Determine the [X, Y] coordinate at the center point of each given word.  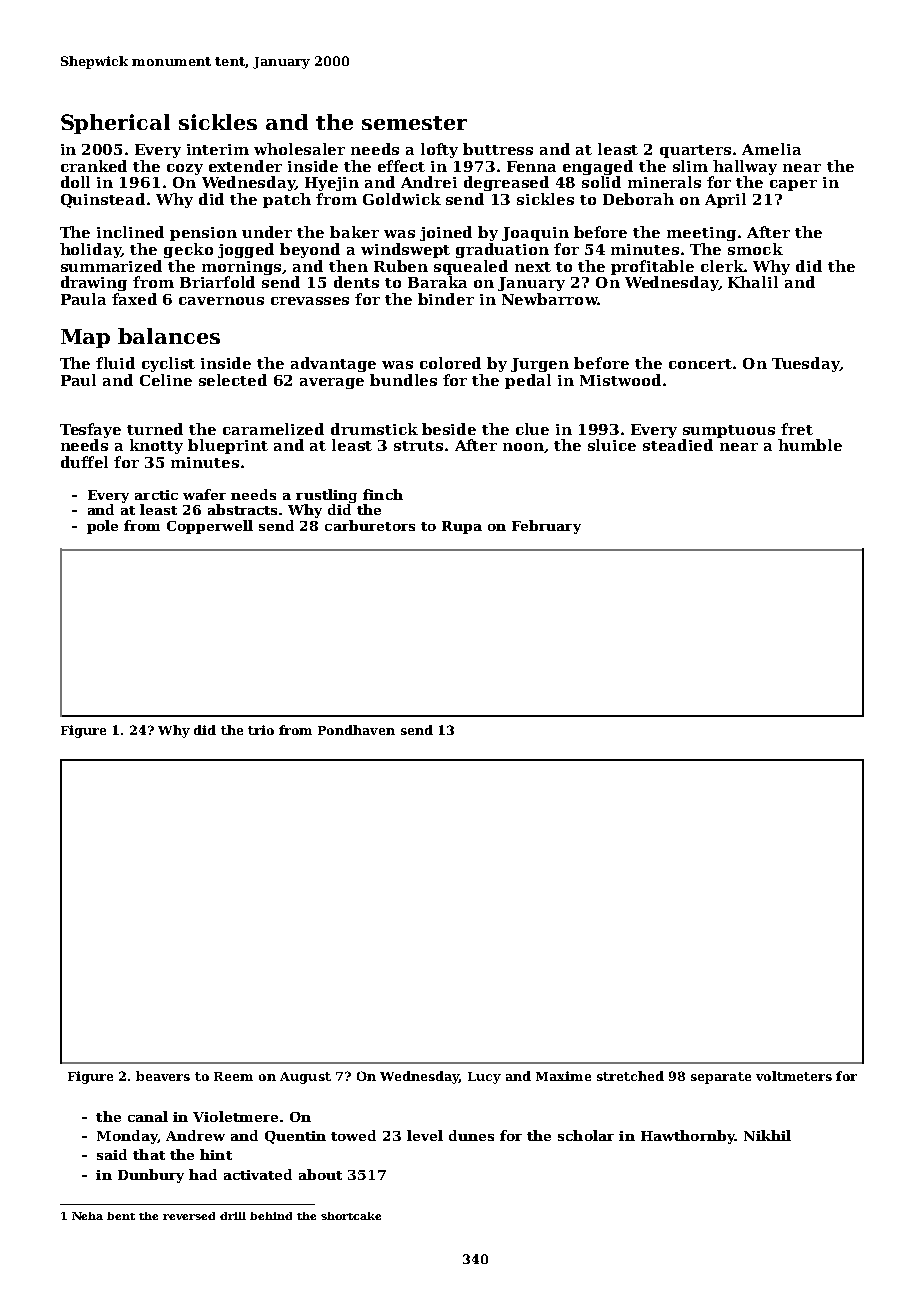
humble [810, 445]
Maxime [563, 1076]
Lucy [484, 1078]
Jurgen [540, 365]
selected [233, 380]
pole [102, 527]
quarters [695, 151]
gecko [188, 250]
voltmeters [794, 1076]
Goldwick [402, 199]
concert [700, 364]
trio [261, 730]
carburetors [370, 525]
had [203, 1174]
